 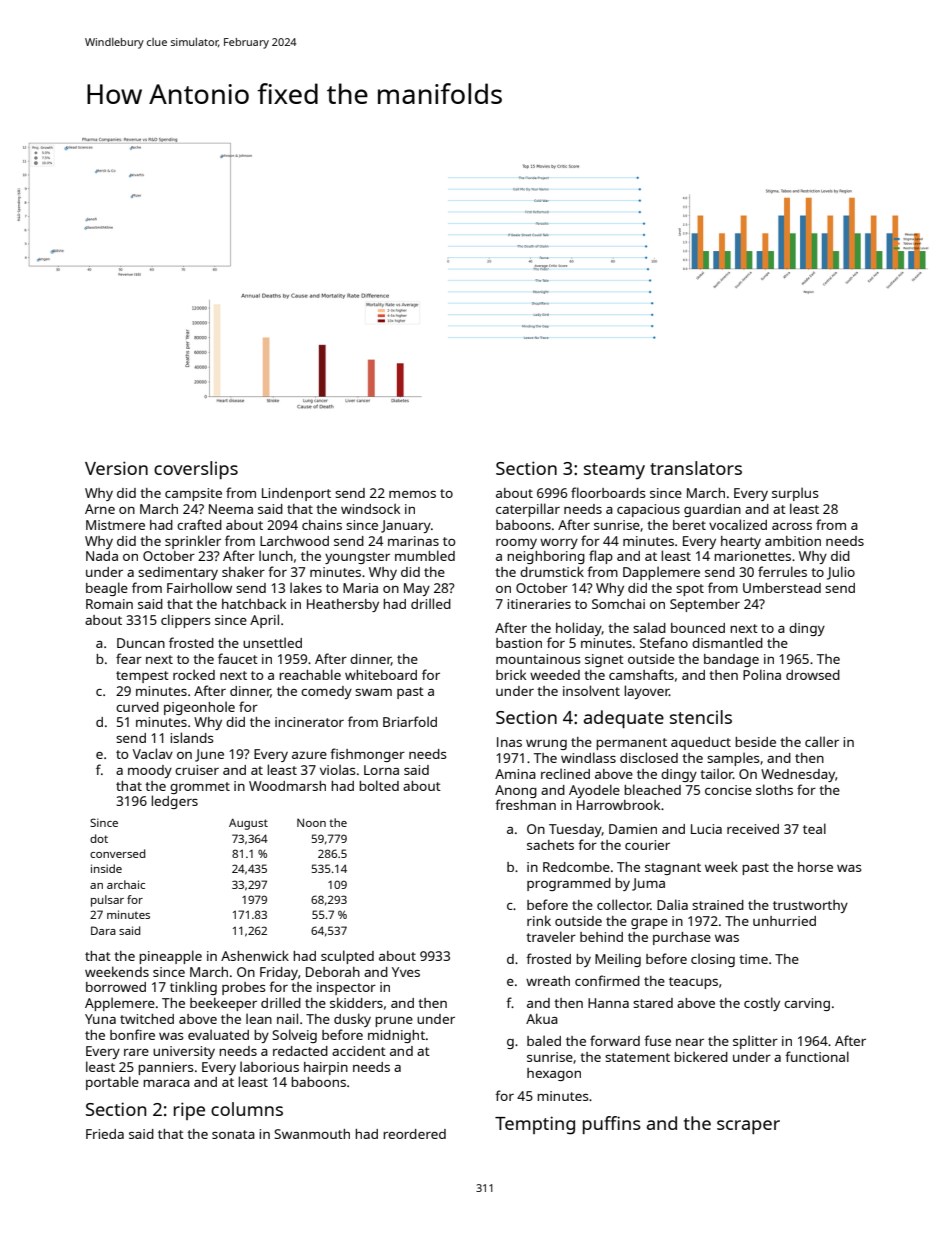 I want to click on behind, so click(x=601, y=937).
